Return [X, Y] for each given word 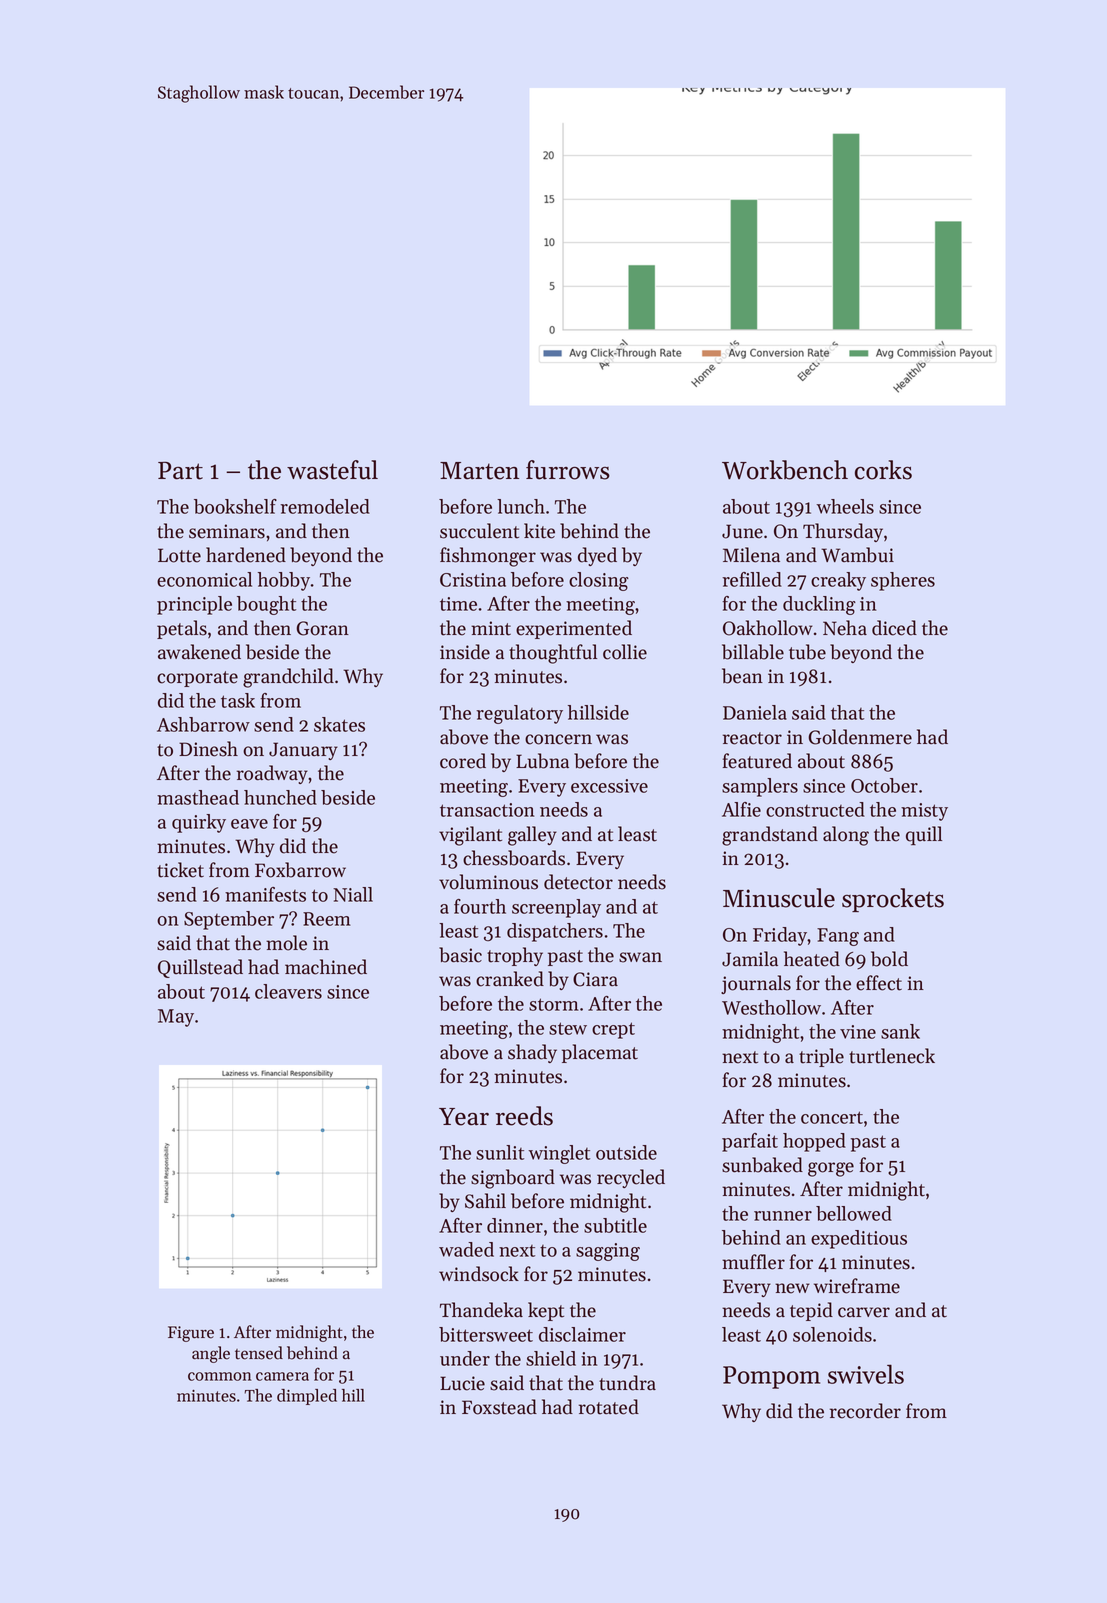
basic [460, 955]
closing [599, 581]
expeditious [859, 1239]
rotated [609, 1407]
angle [211, 1354]
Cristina [473, 580]
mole [286, 943]
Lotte [179, 555]
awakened [199, 652]
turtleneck [892, 1056]
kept [546, 1311]
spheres [903, 581]
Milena [751, 555]
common [220, 1376]
